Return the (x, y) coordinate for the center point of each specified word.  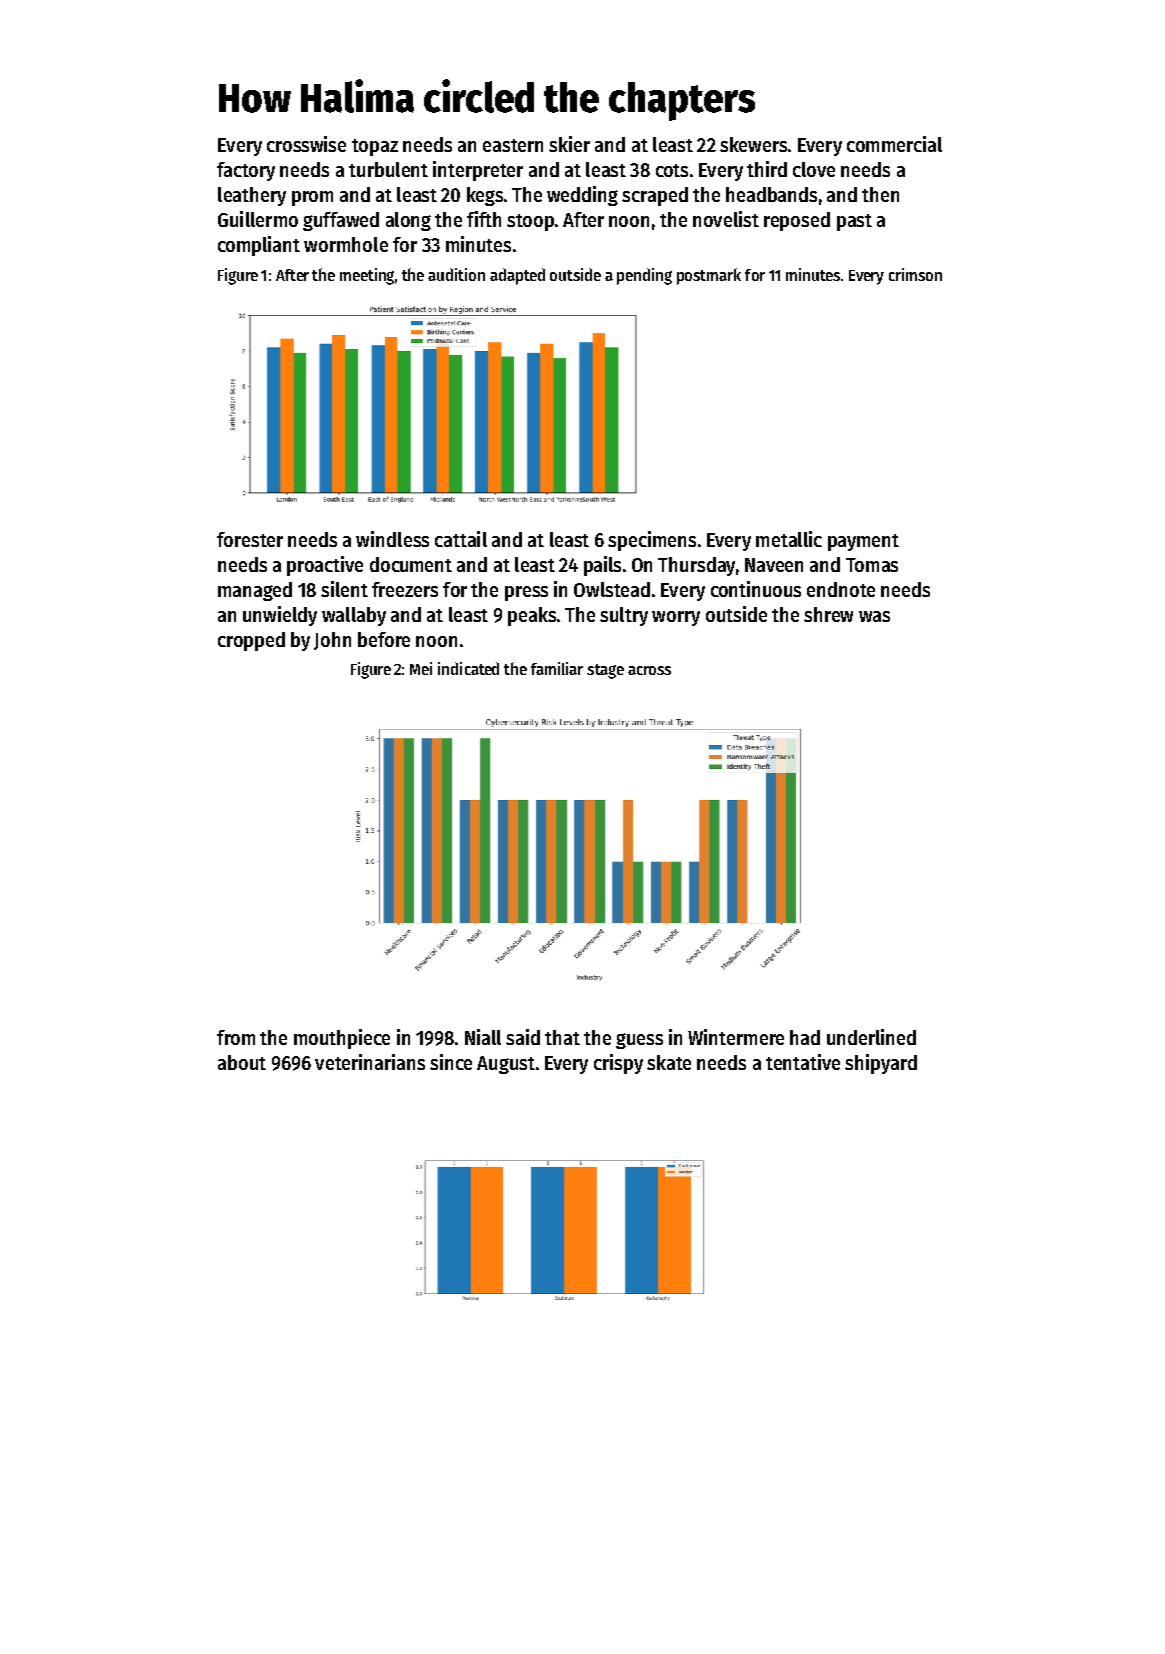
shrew (828, 614)
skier (569, 144)
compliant (259, 246)
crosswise (306, 144)
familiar (557, 668)
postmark (709, 276)
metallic (789, 539)
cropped (251, 641)
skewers (753, 144)
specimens (652, 541)
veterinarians (370, 1062)
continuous (756, 589)
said (523, 1037)
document (411, 564)
